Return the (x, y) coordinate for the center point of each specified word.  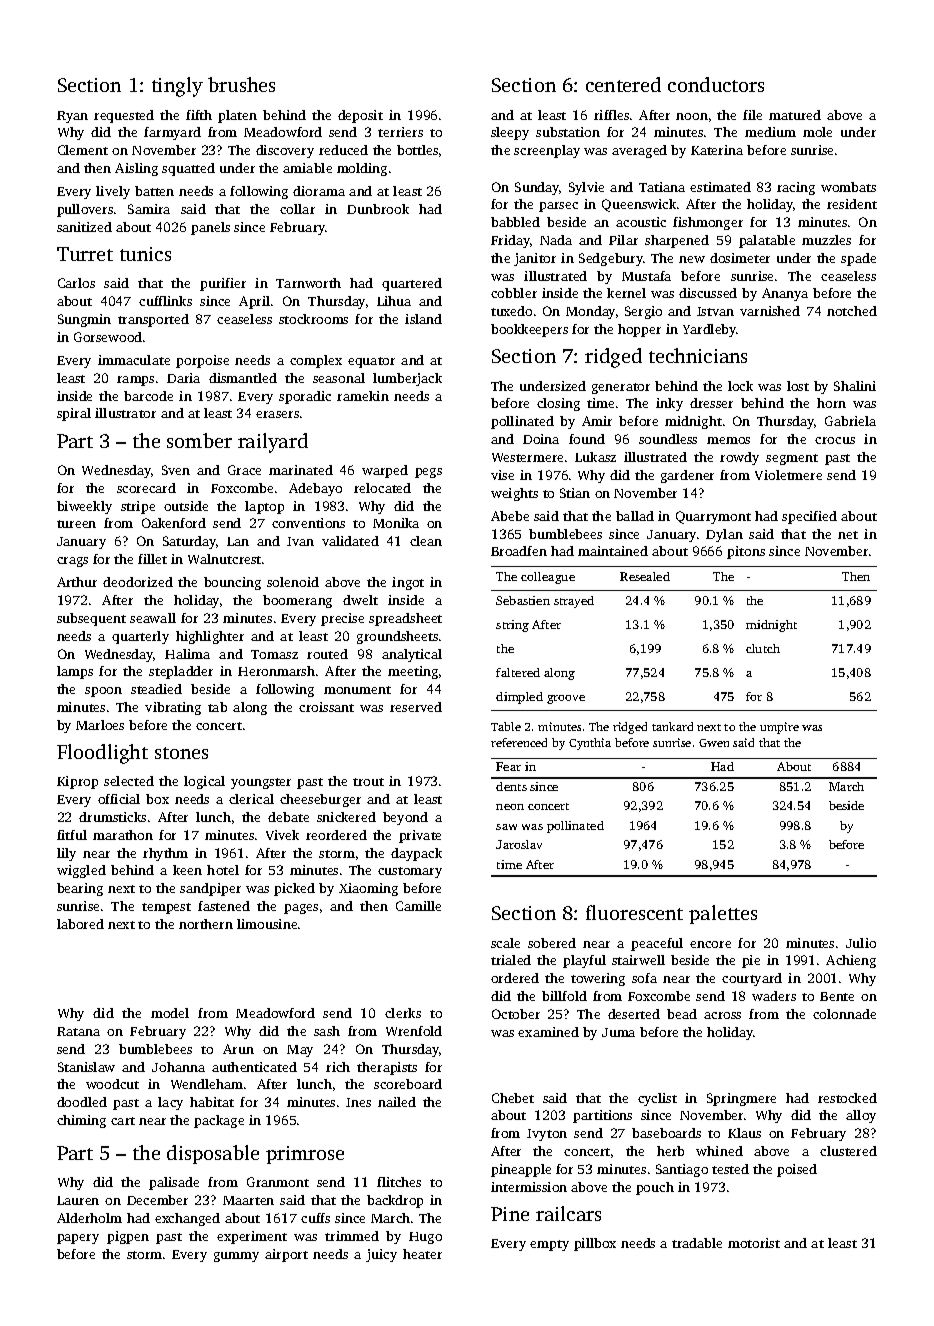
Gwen (714, 743)
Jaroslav (519, 844)
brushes (241, 84)
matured (795, 115)
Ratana (78, 1031)
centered (623, 84)
